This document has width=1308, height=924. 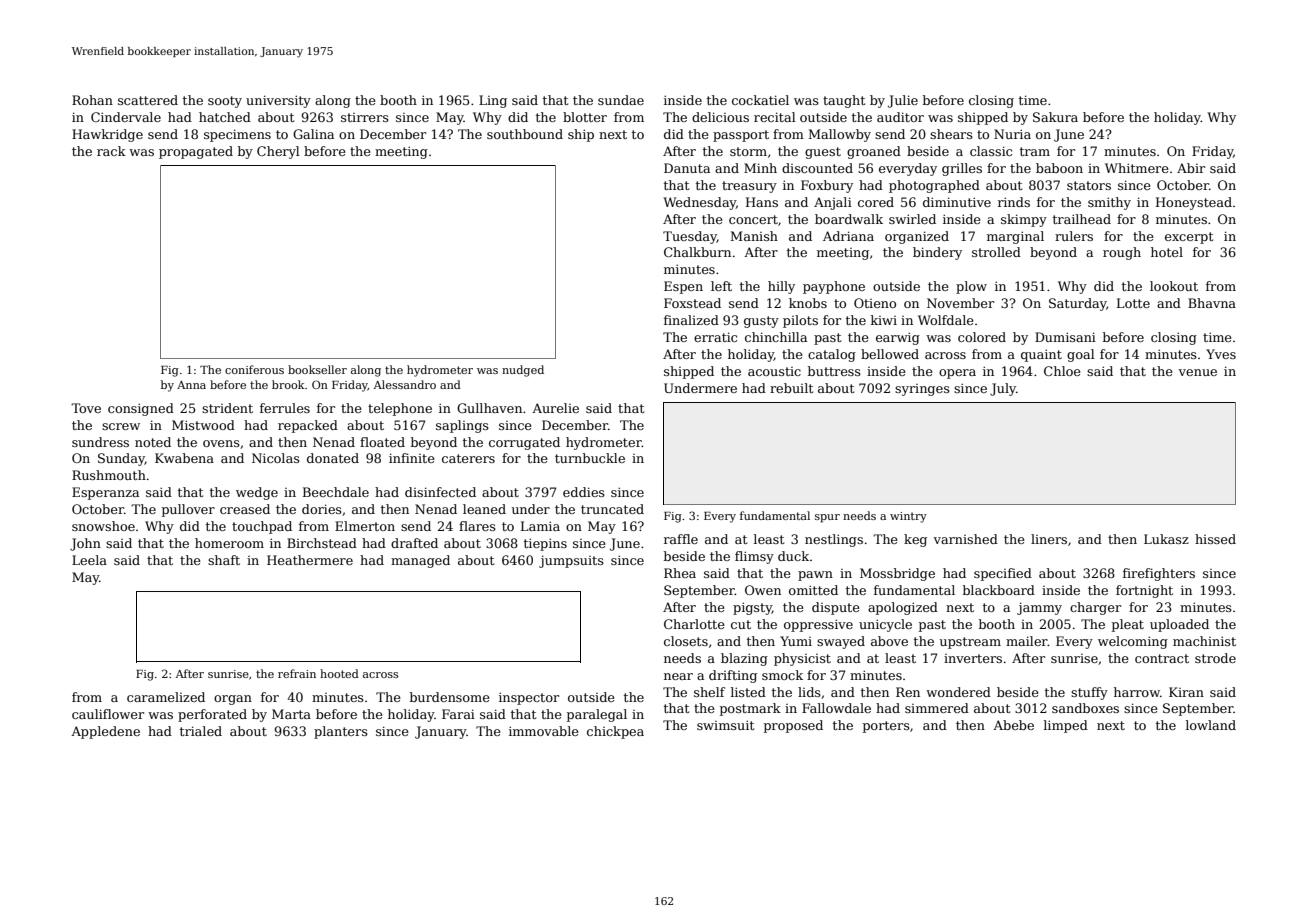 I want to click on finalized, so click(x=691, y=320).
